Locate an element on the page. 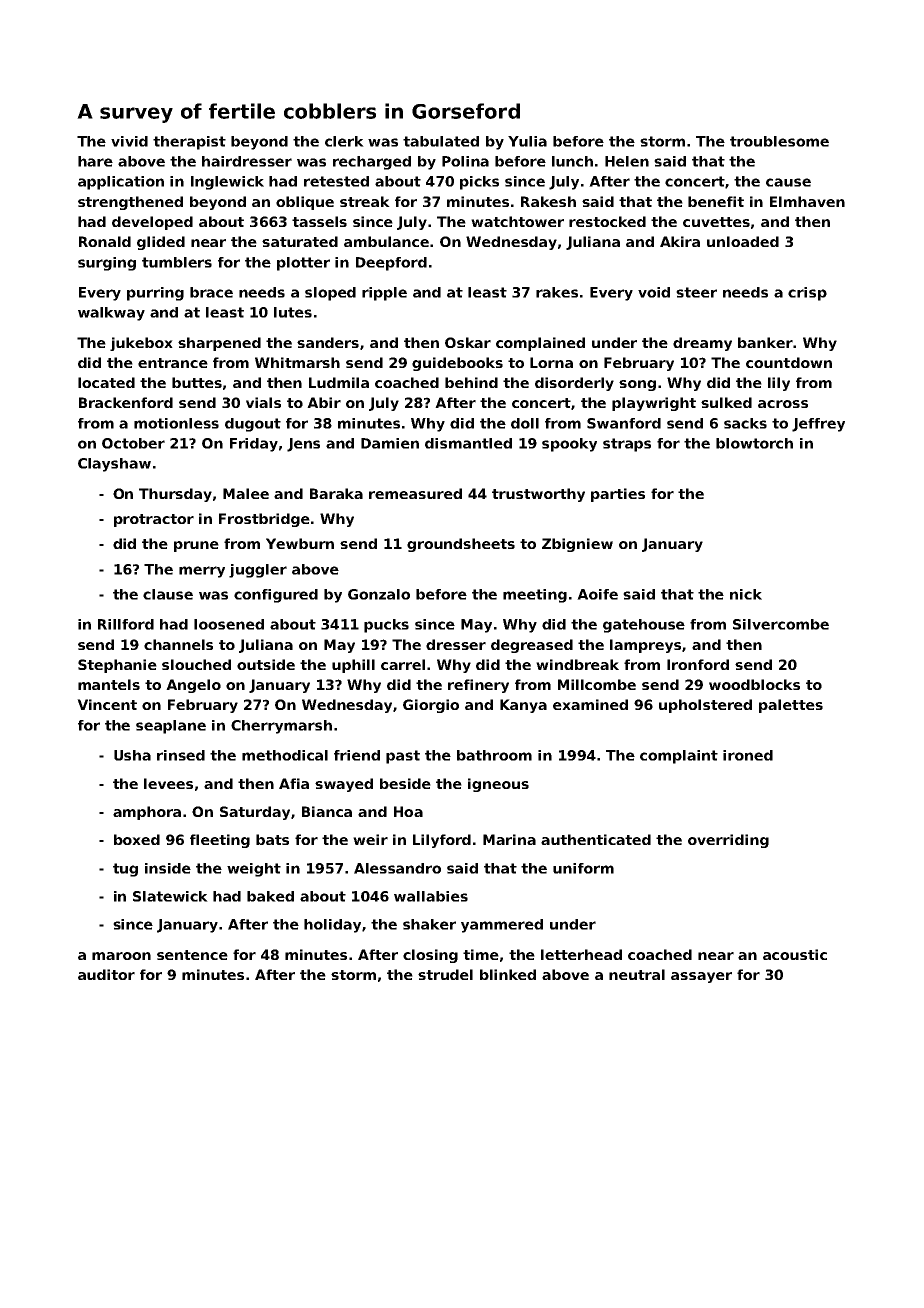  nick is located at coordinates (746, 594).
